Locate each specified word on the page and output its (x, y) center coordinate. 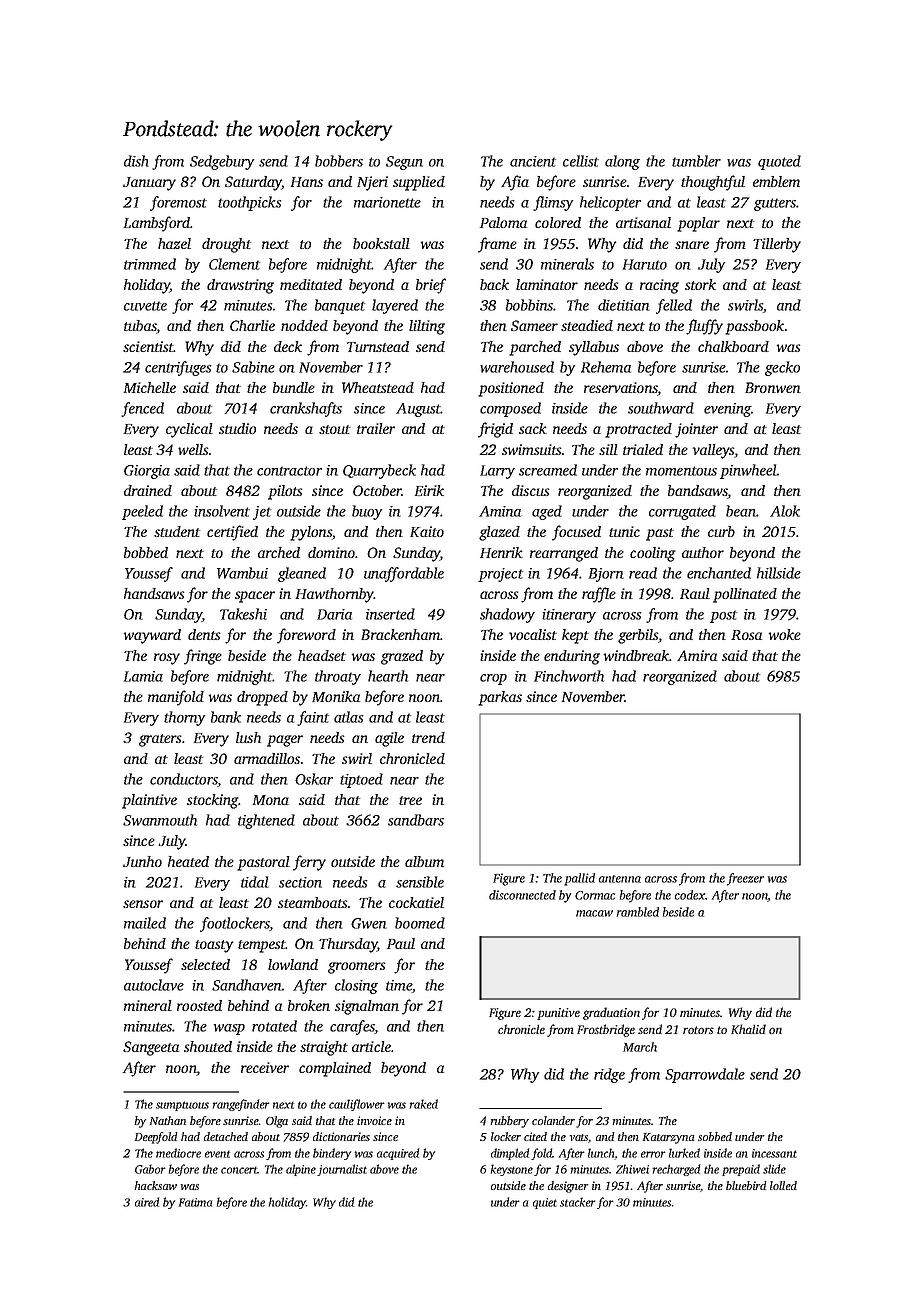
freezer (745, 879)
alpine (301, 1170)
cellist (581, 161)
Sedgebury (222, 162)
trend (428, 737)
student (177, 531)
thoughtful (713, 183)
